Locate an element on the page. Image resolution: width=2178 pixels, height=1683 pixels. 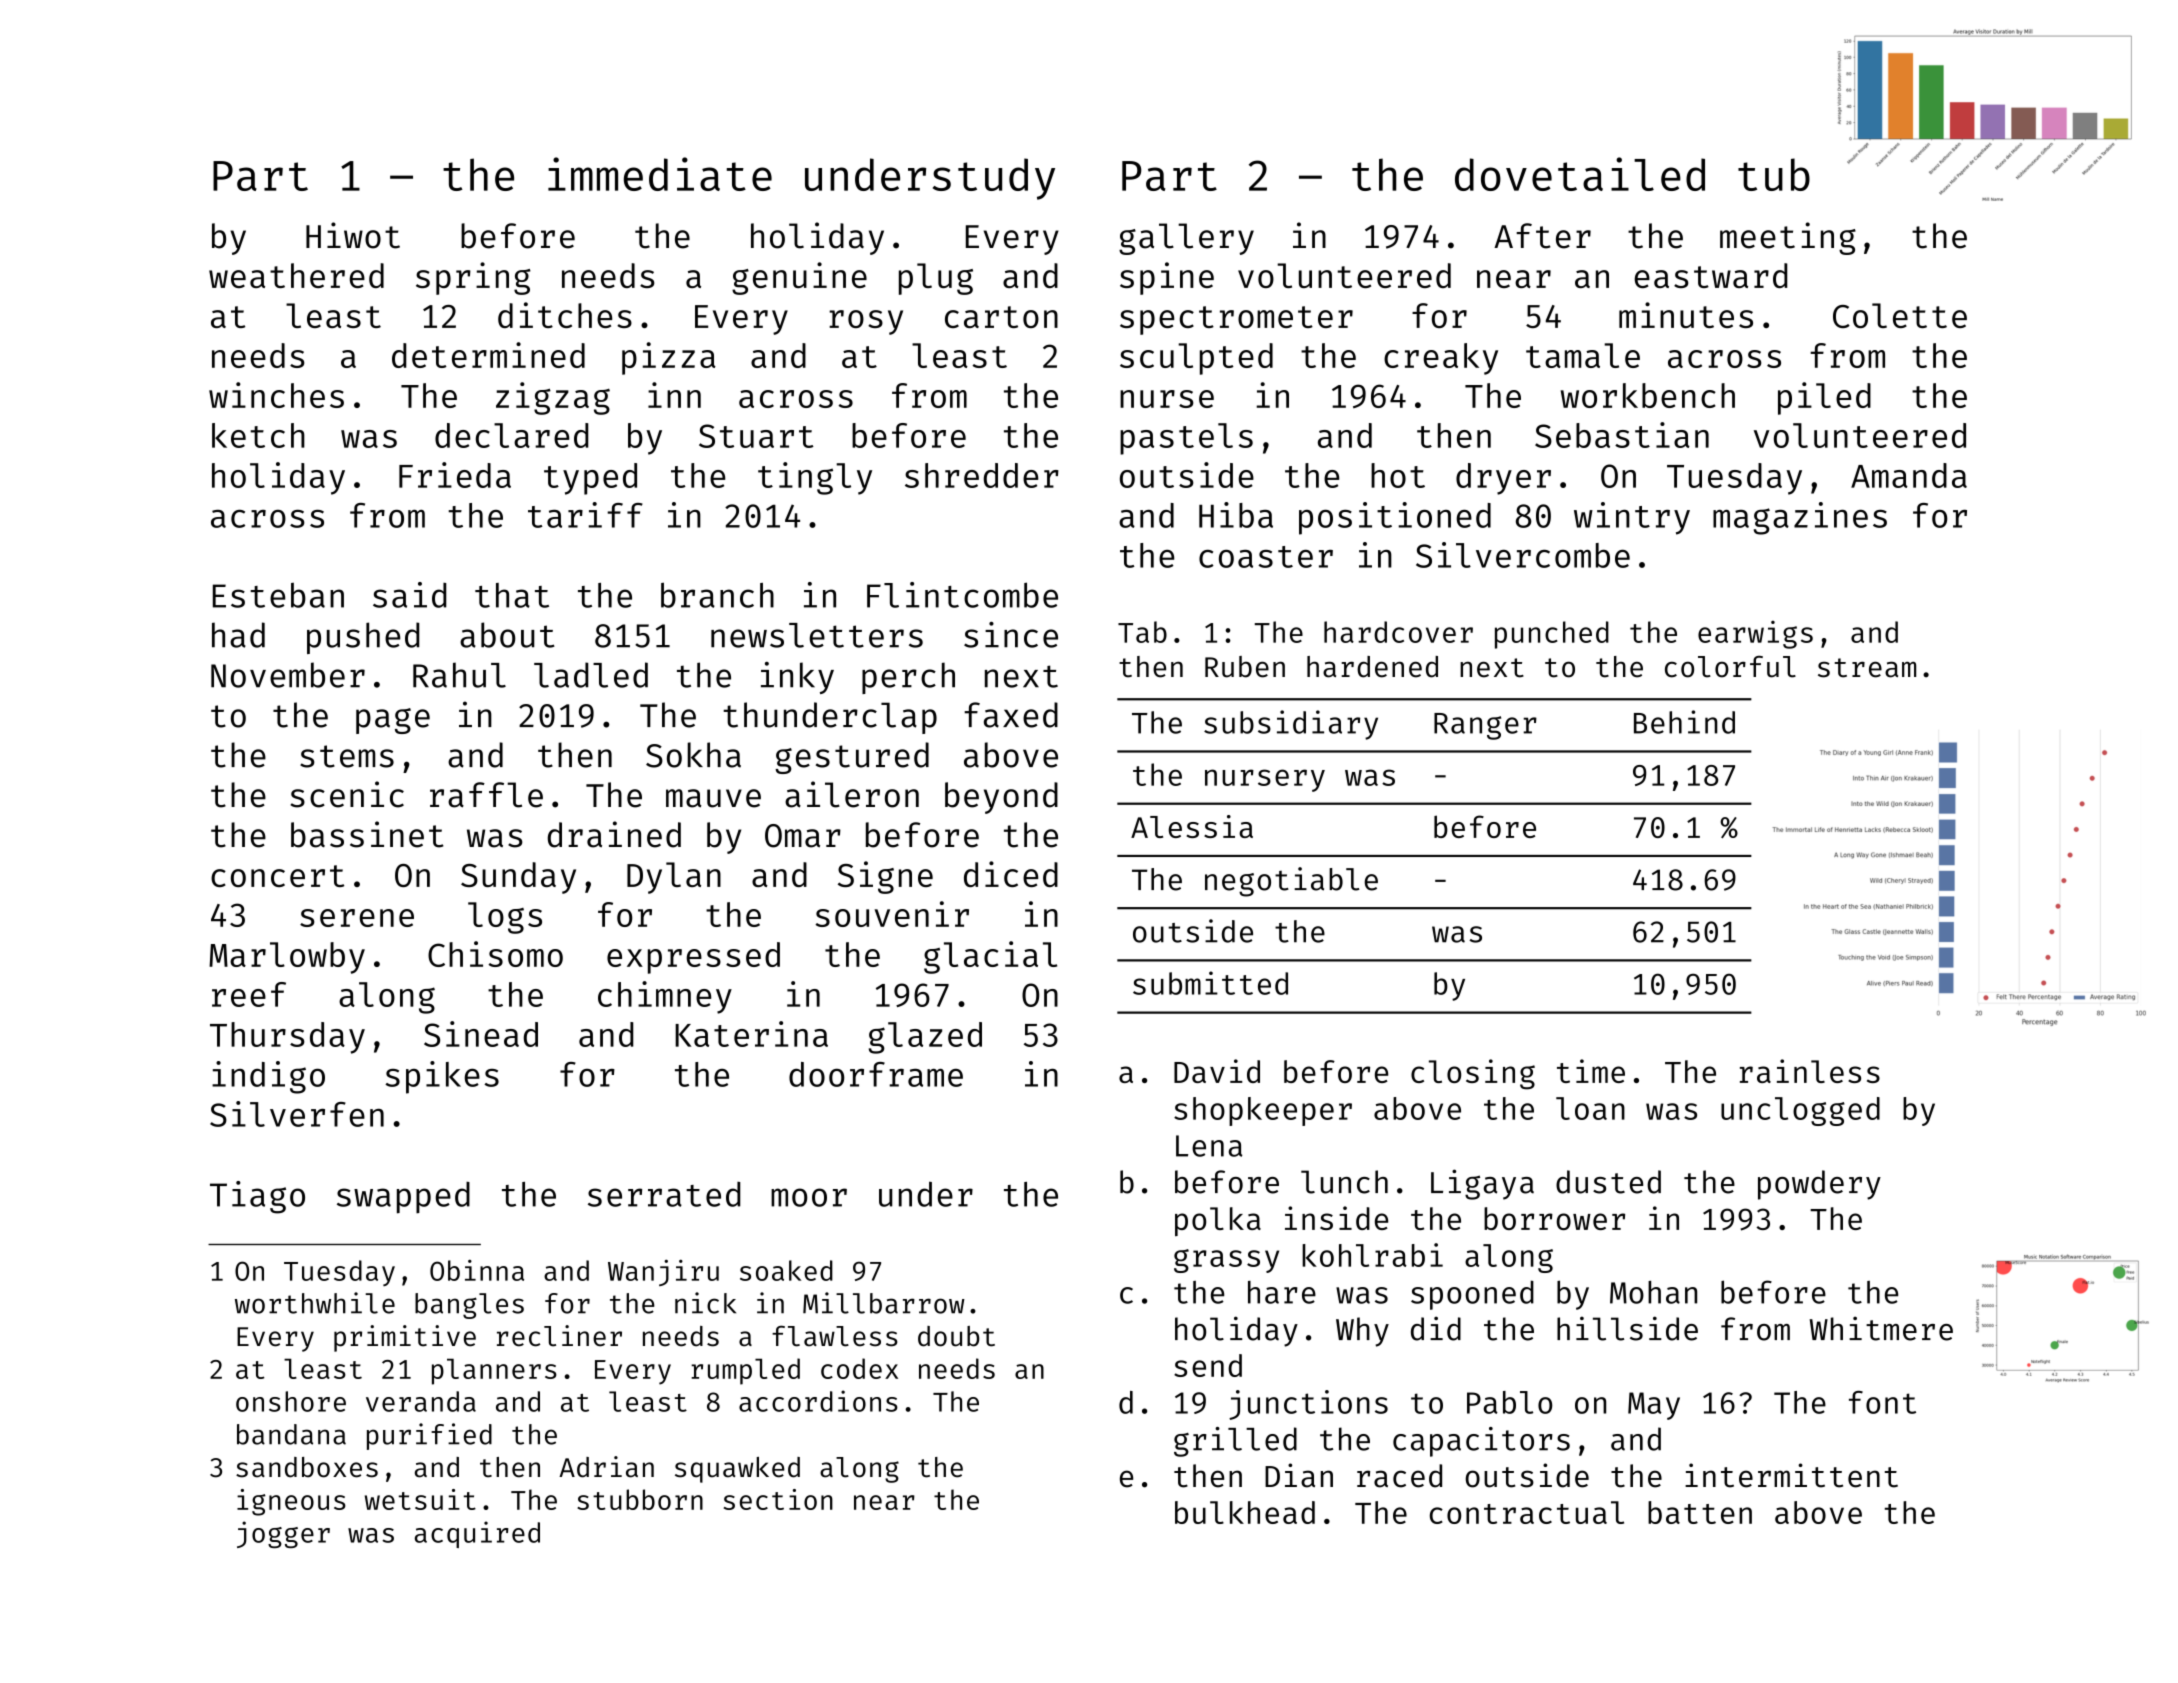
ladled is located at coordinates (591, 675).
